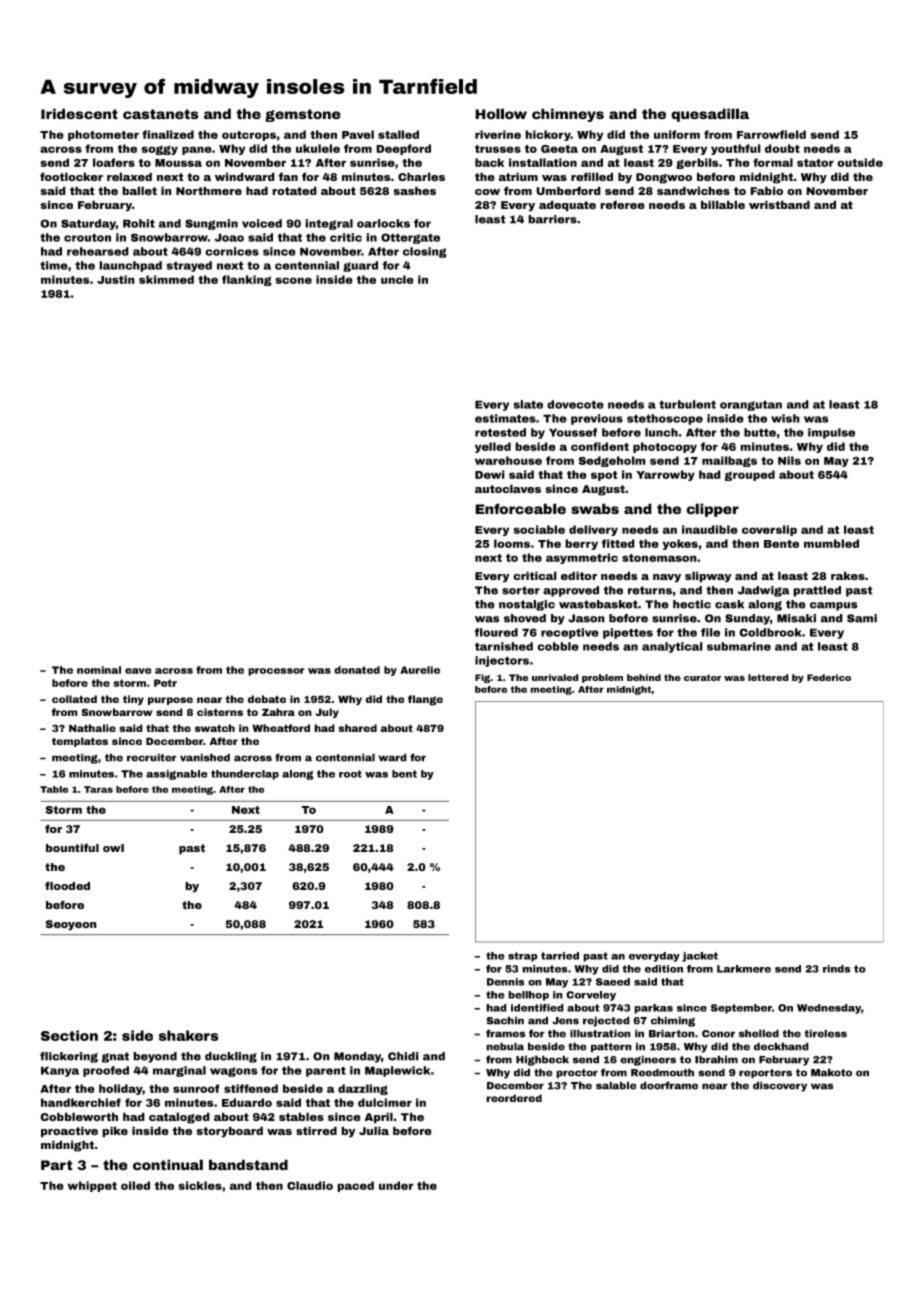 Image resolution: width=924 pixels, height=1308 pixels. What do you see at coordinates (779, 204) in the image?
I see `wristband` at bounding box center [779, 204].
